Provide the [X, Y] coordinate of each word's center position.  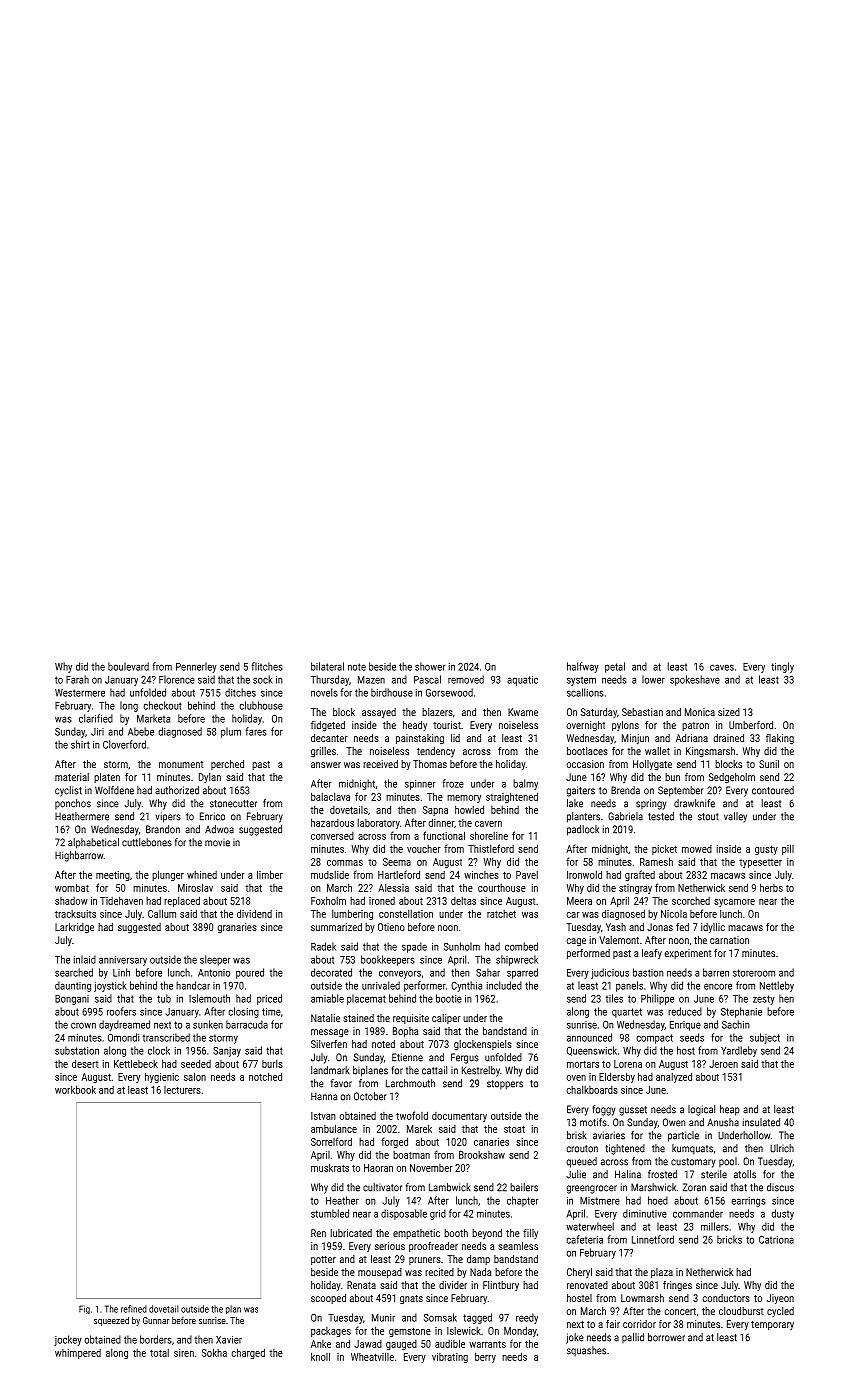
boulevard [128, 666]
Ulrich [782, 1148]
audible [450, 1343]
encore [718, 986]
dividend [254, 913]
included [504, 985]
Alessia [393, 888]
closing [244, 1012]
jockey [68, 1340]
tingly [782, 667]
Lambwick [450, 1187]
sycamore [734, 903]
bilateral [327, 666]
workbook [75, 1089]
